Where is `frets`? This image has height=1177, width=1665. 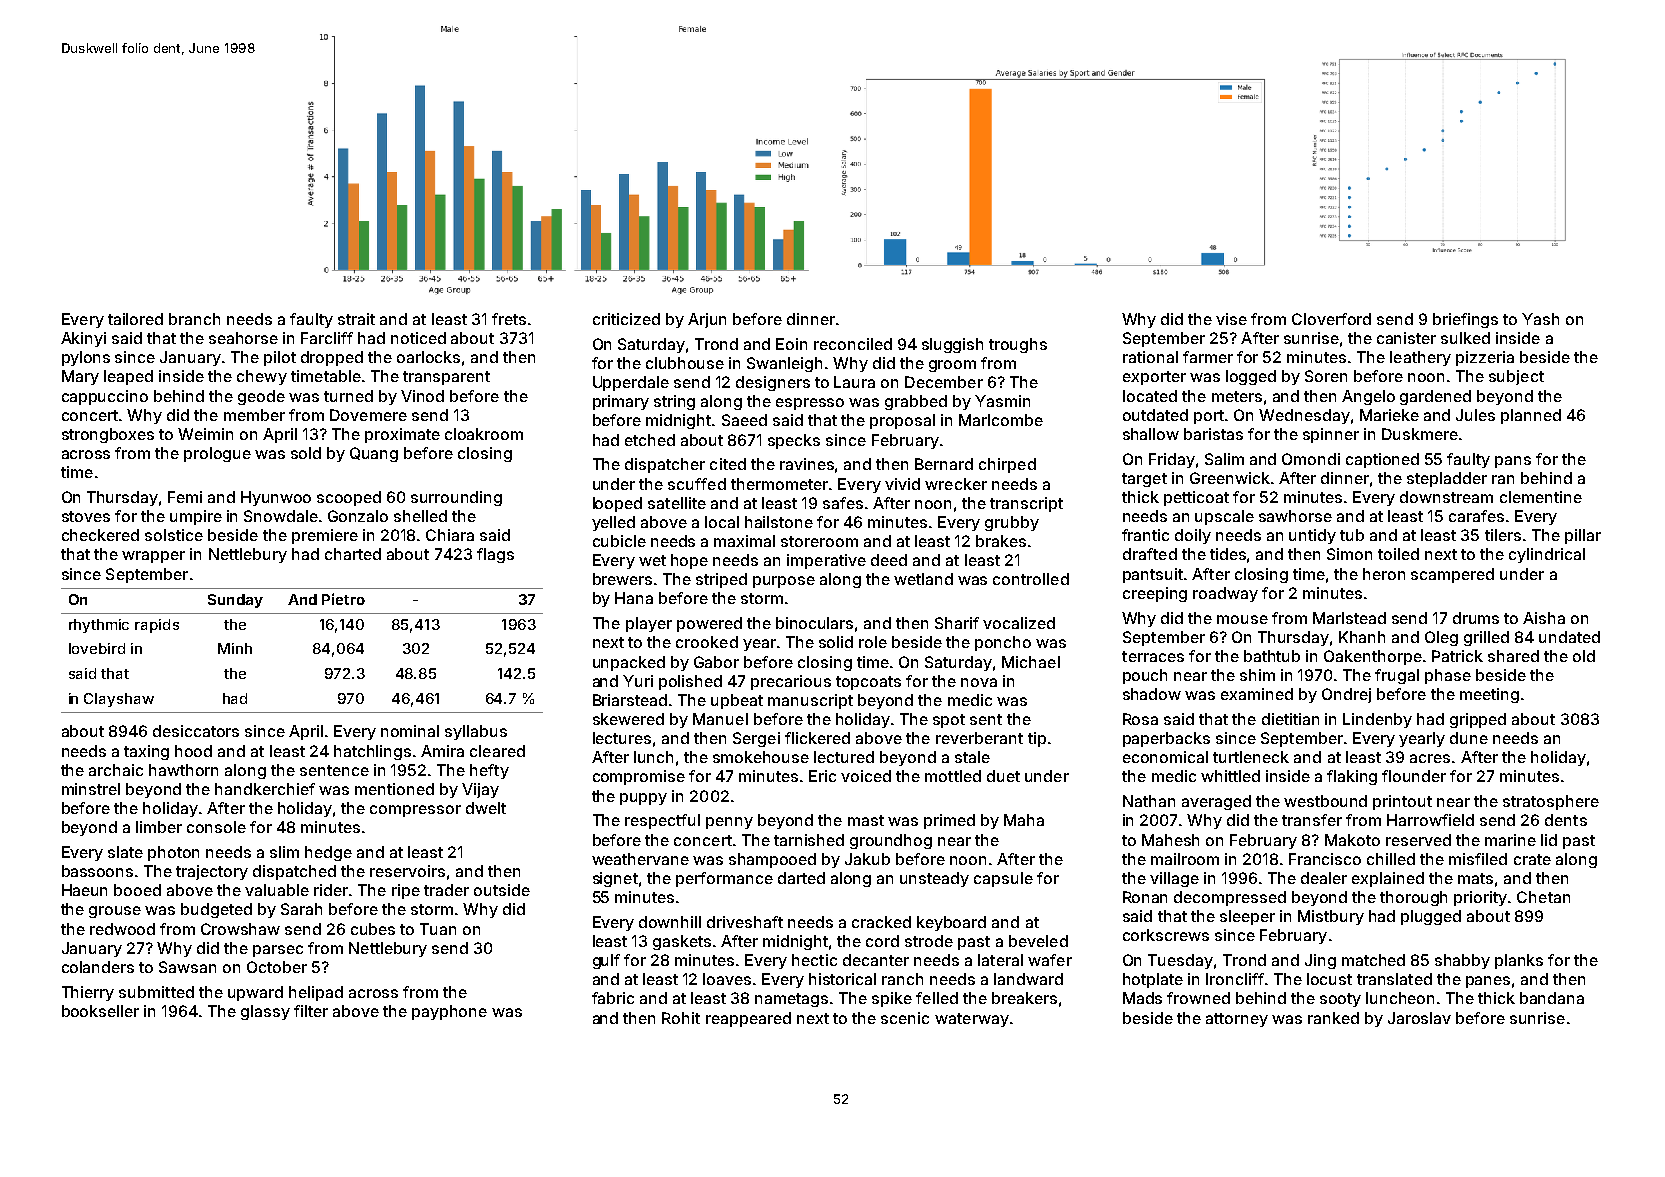 frets is located at coordinates (509, 319).
